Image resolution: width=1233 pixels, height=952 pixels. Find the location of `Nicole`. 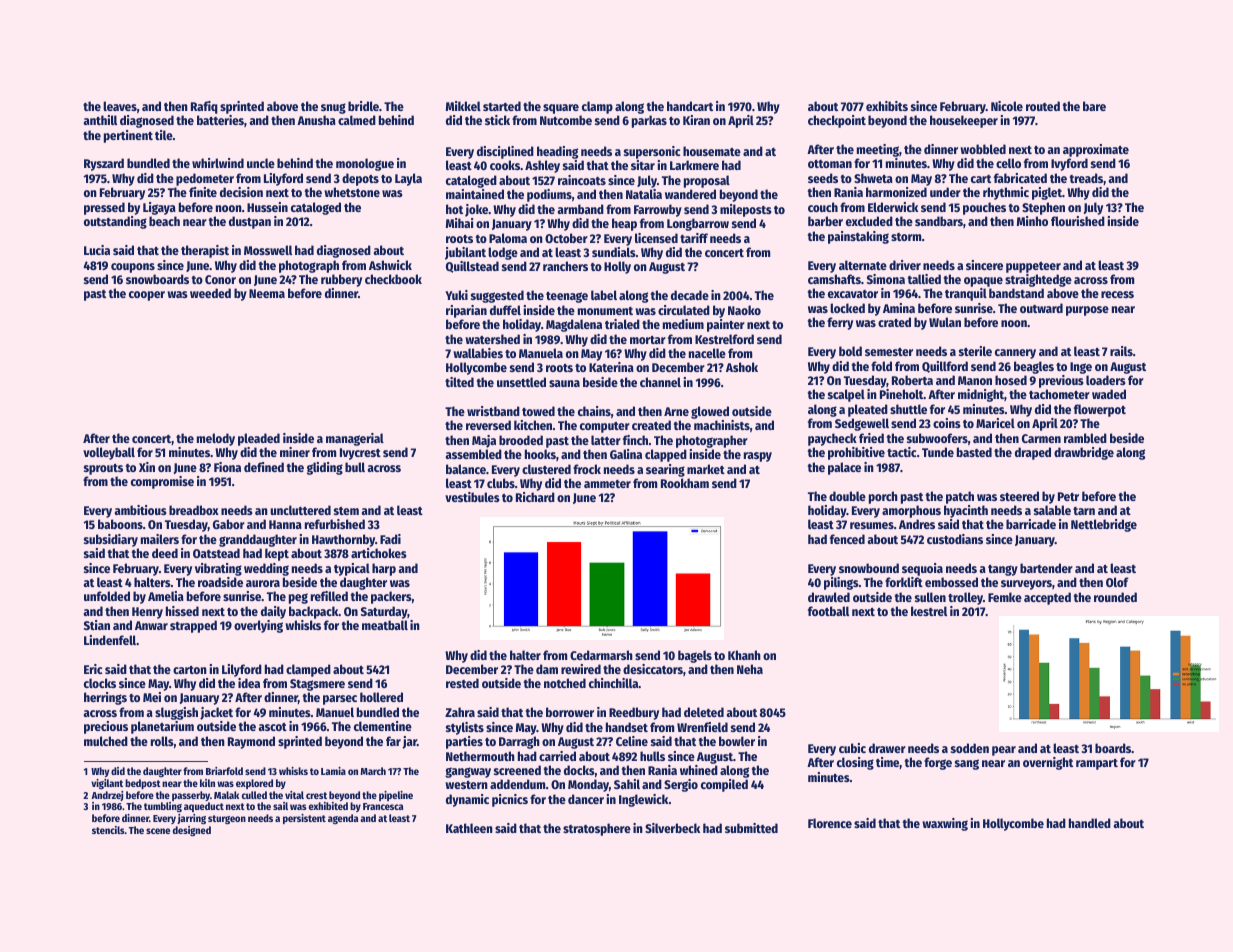

Nicole is located at coordinates (1007, 106).
